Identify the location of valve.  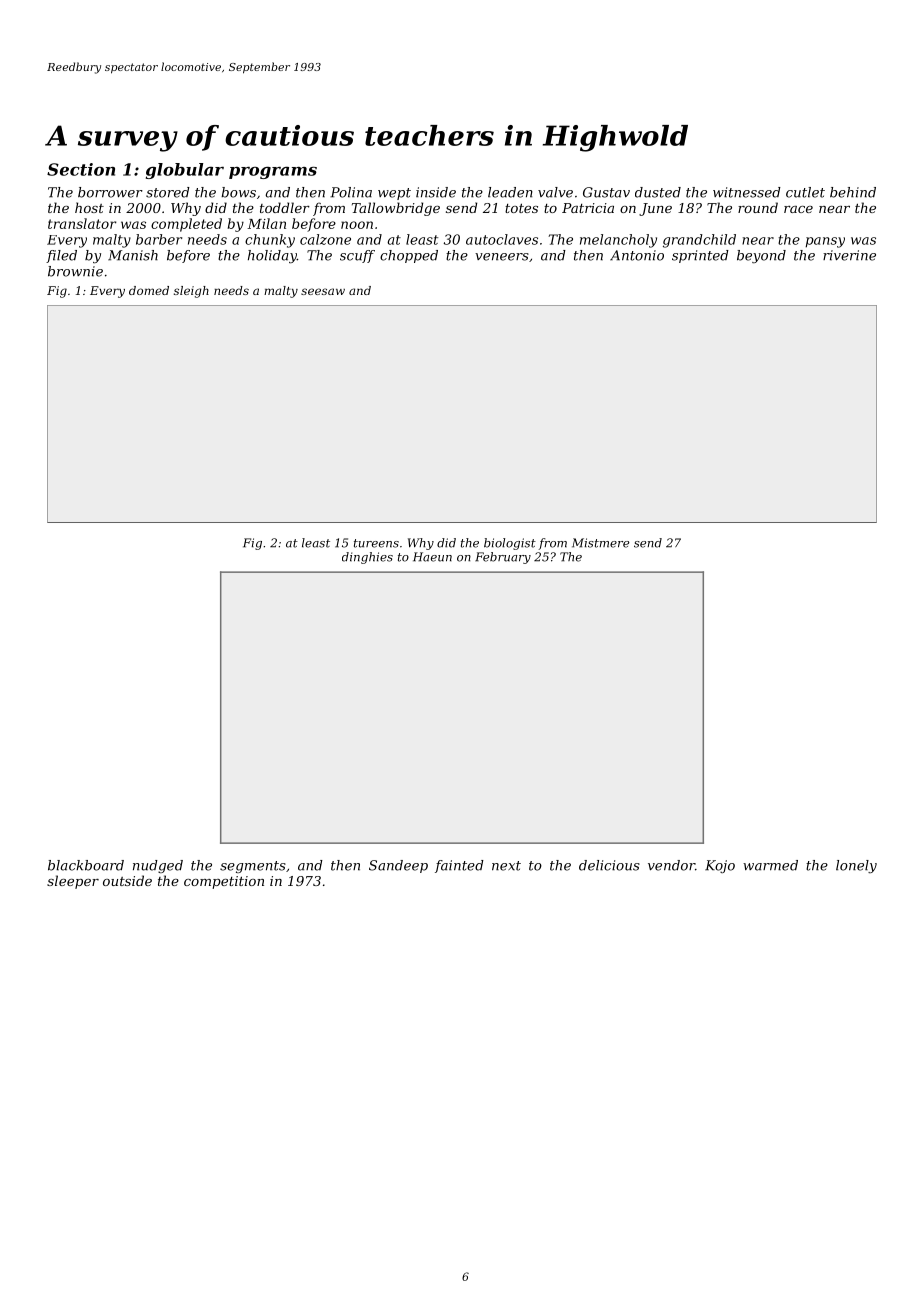
(555, 192).
